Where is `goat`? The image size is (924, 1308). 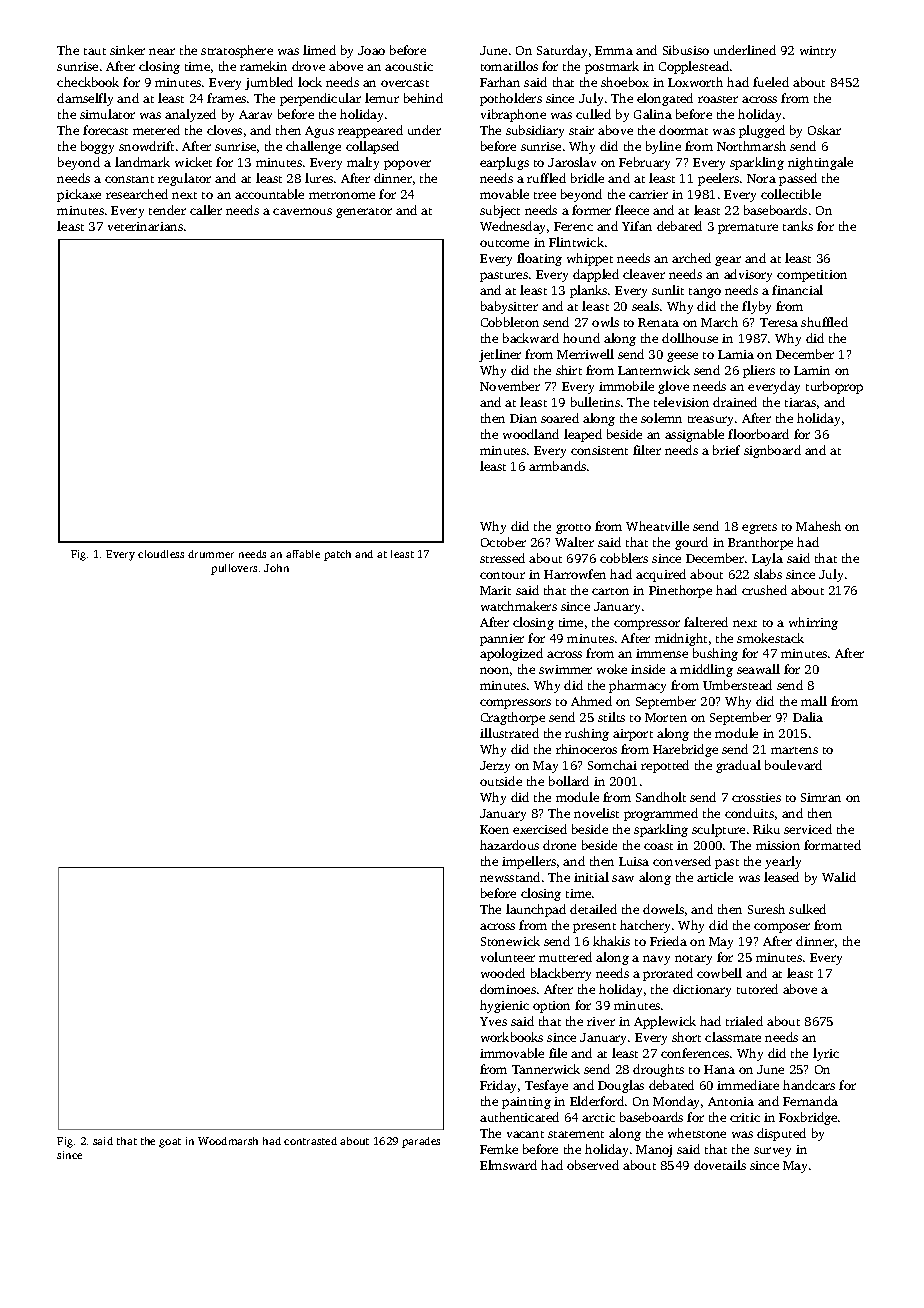 goat is located at coordinates (170, 1143).
